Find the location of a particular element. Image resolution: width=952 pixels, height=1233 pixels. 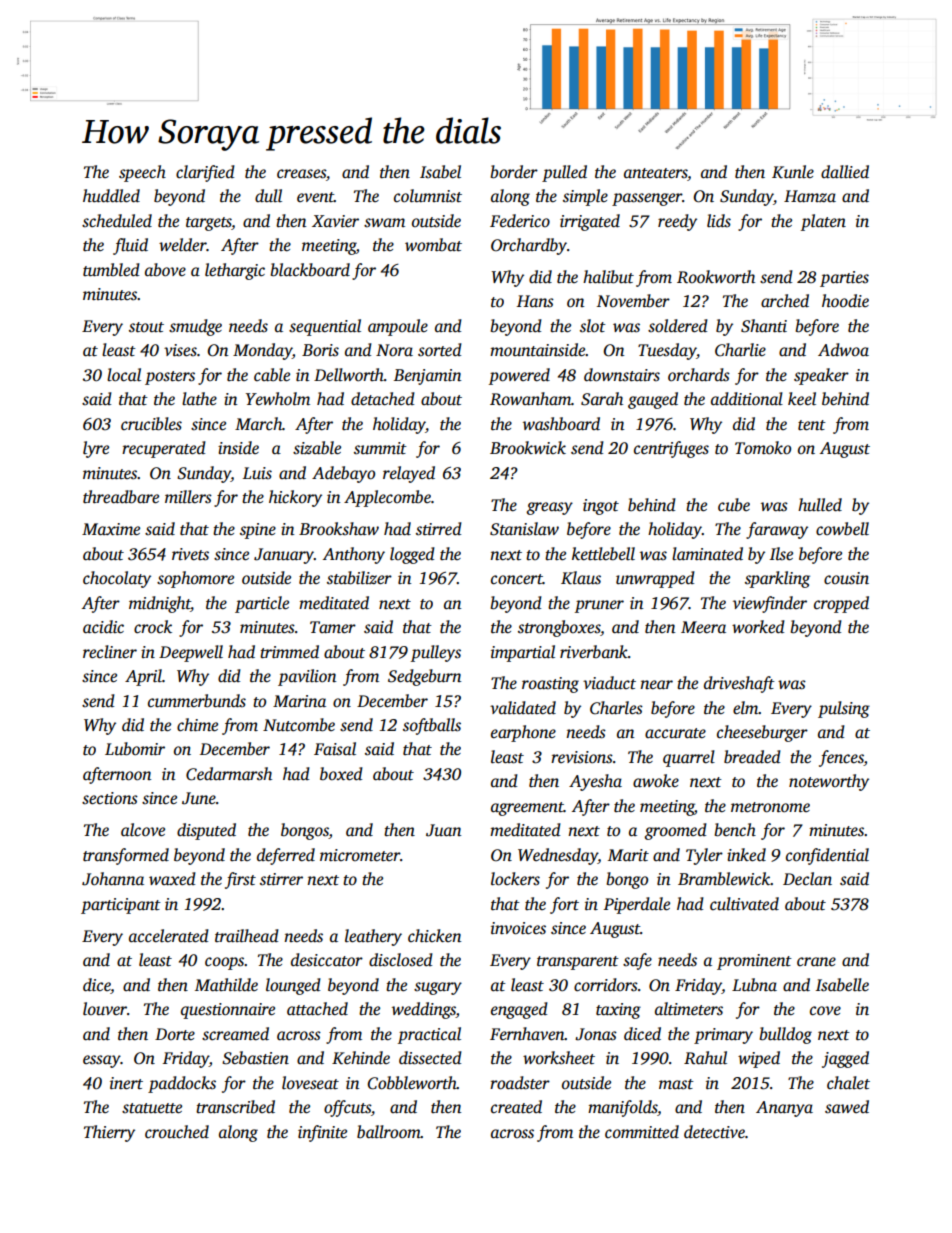

reedy is located at coordinates (677, 222).
